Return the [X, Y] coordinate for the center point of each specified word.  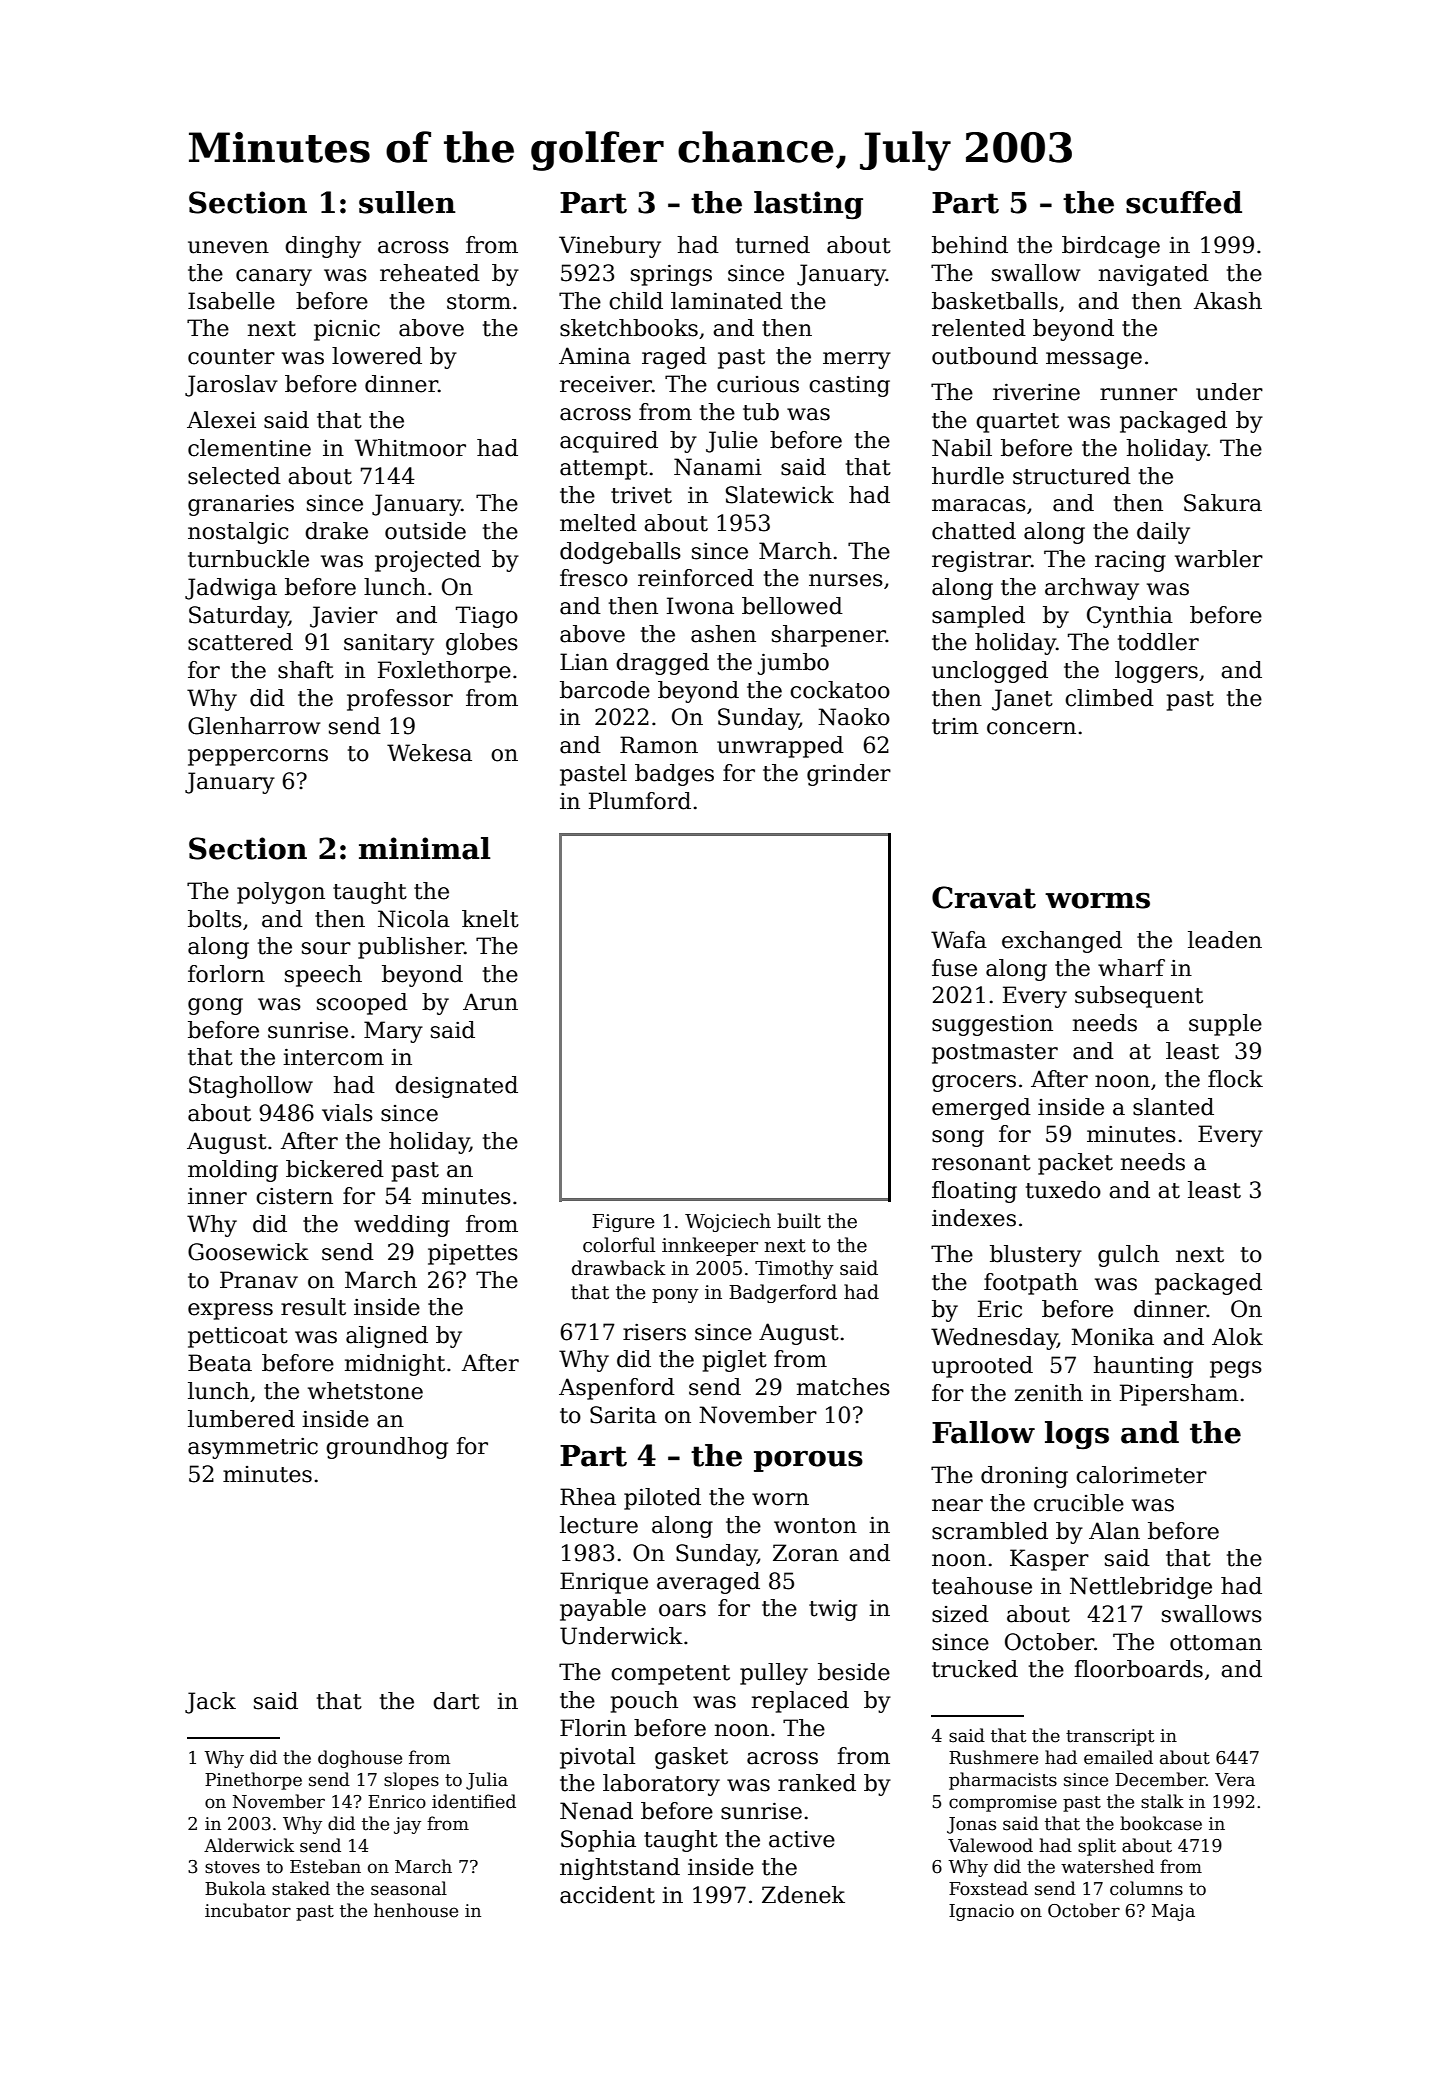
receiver [606, 384]
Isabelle [231, 301]
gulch [1128, 1256]
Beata [220, 1363]
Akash [1228, 301]
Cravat [984, 897]
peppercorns [258, 757]
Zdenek [803, 1895]
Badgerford [783, 1293]
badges [674, 775]
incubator [248, 1910]
